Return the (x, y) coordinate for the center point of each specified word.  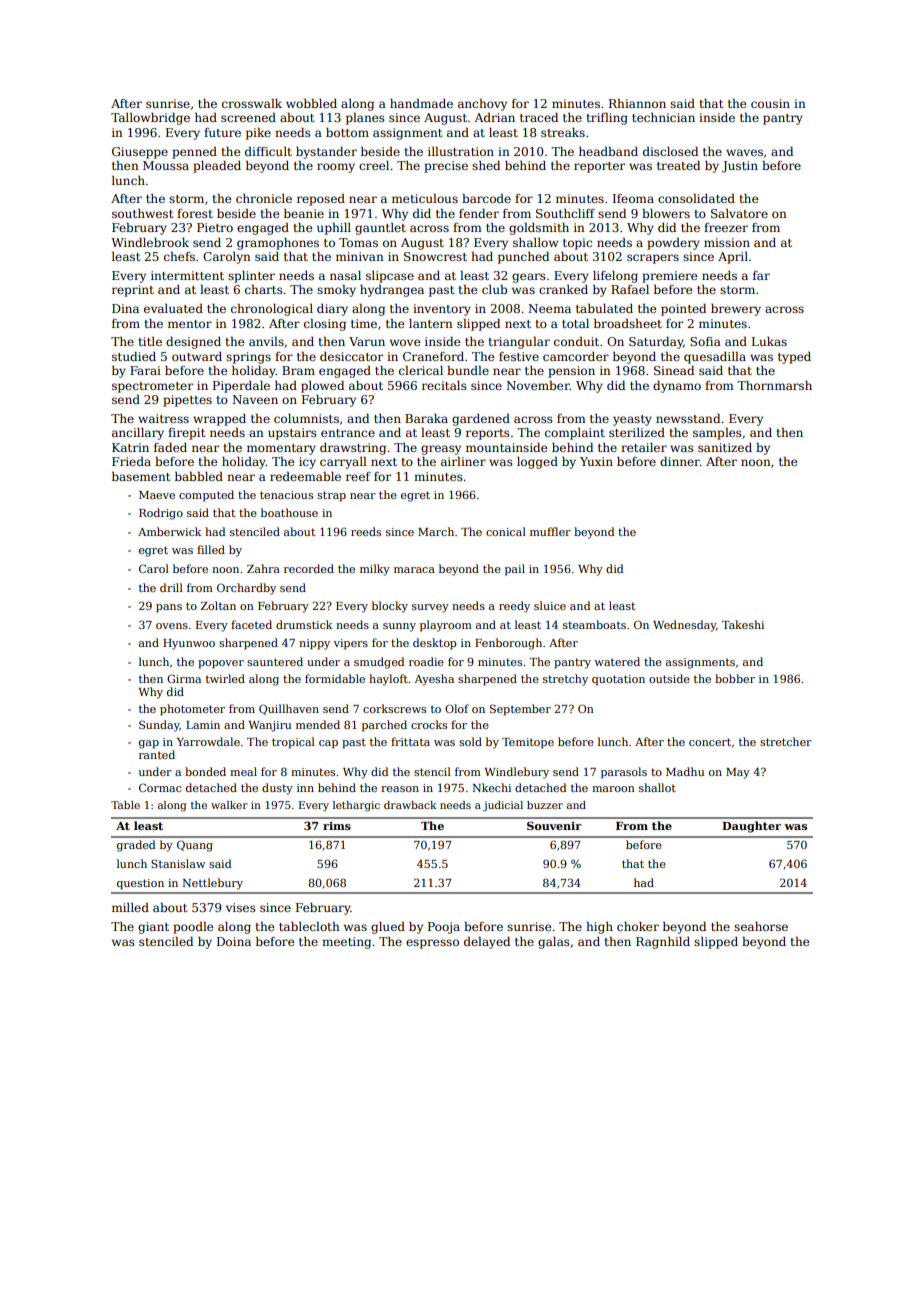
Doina (234, 941)
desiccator (351, 356)
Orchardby (246, 589)
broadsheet (628, 323)
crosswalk (252, 103)
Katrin (130, 447)
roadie (426, 661)
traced (539, 117)
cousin (770, 103)
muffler (550, 531)
